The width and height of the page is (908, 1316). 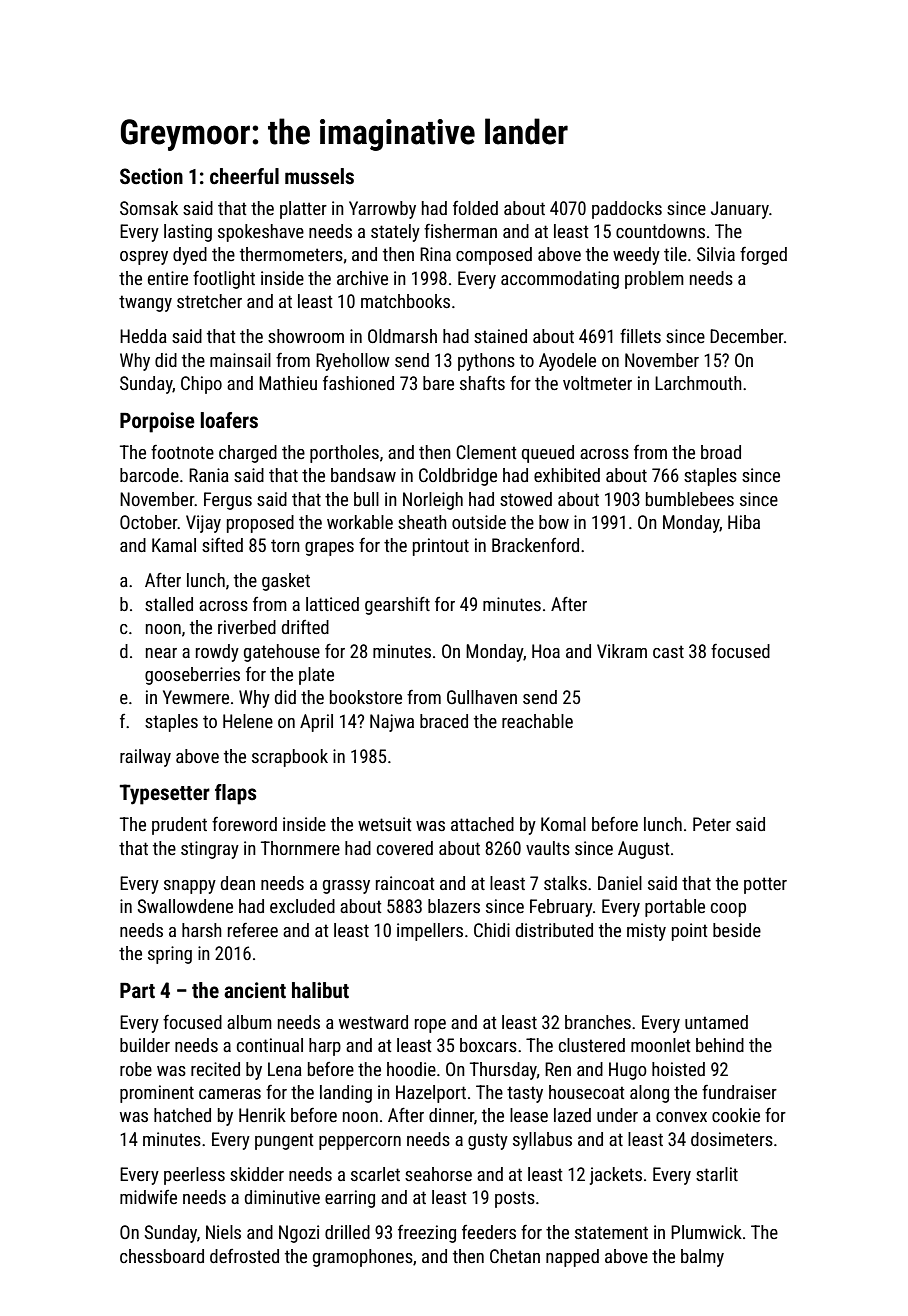 I want to click on prominent, so click(x=157, y=1094).
